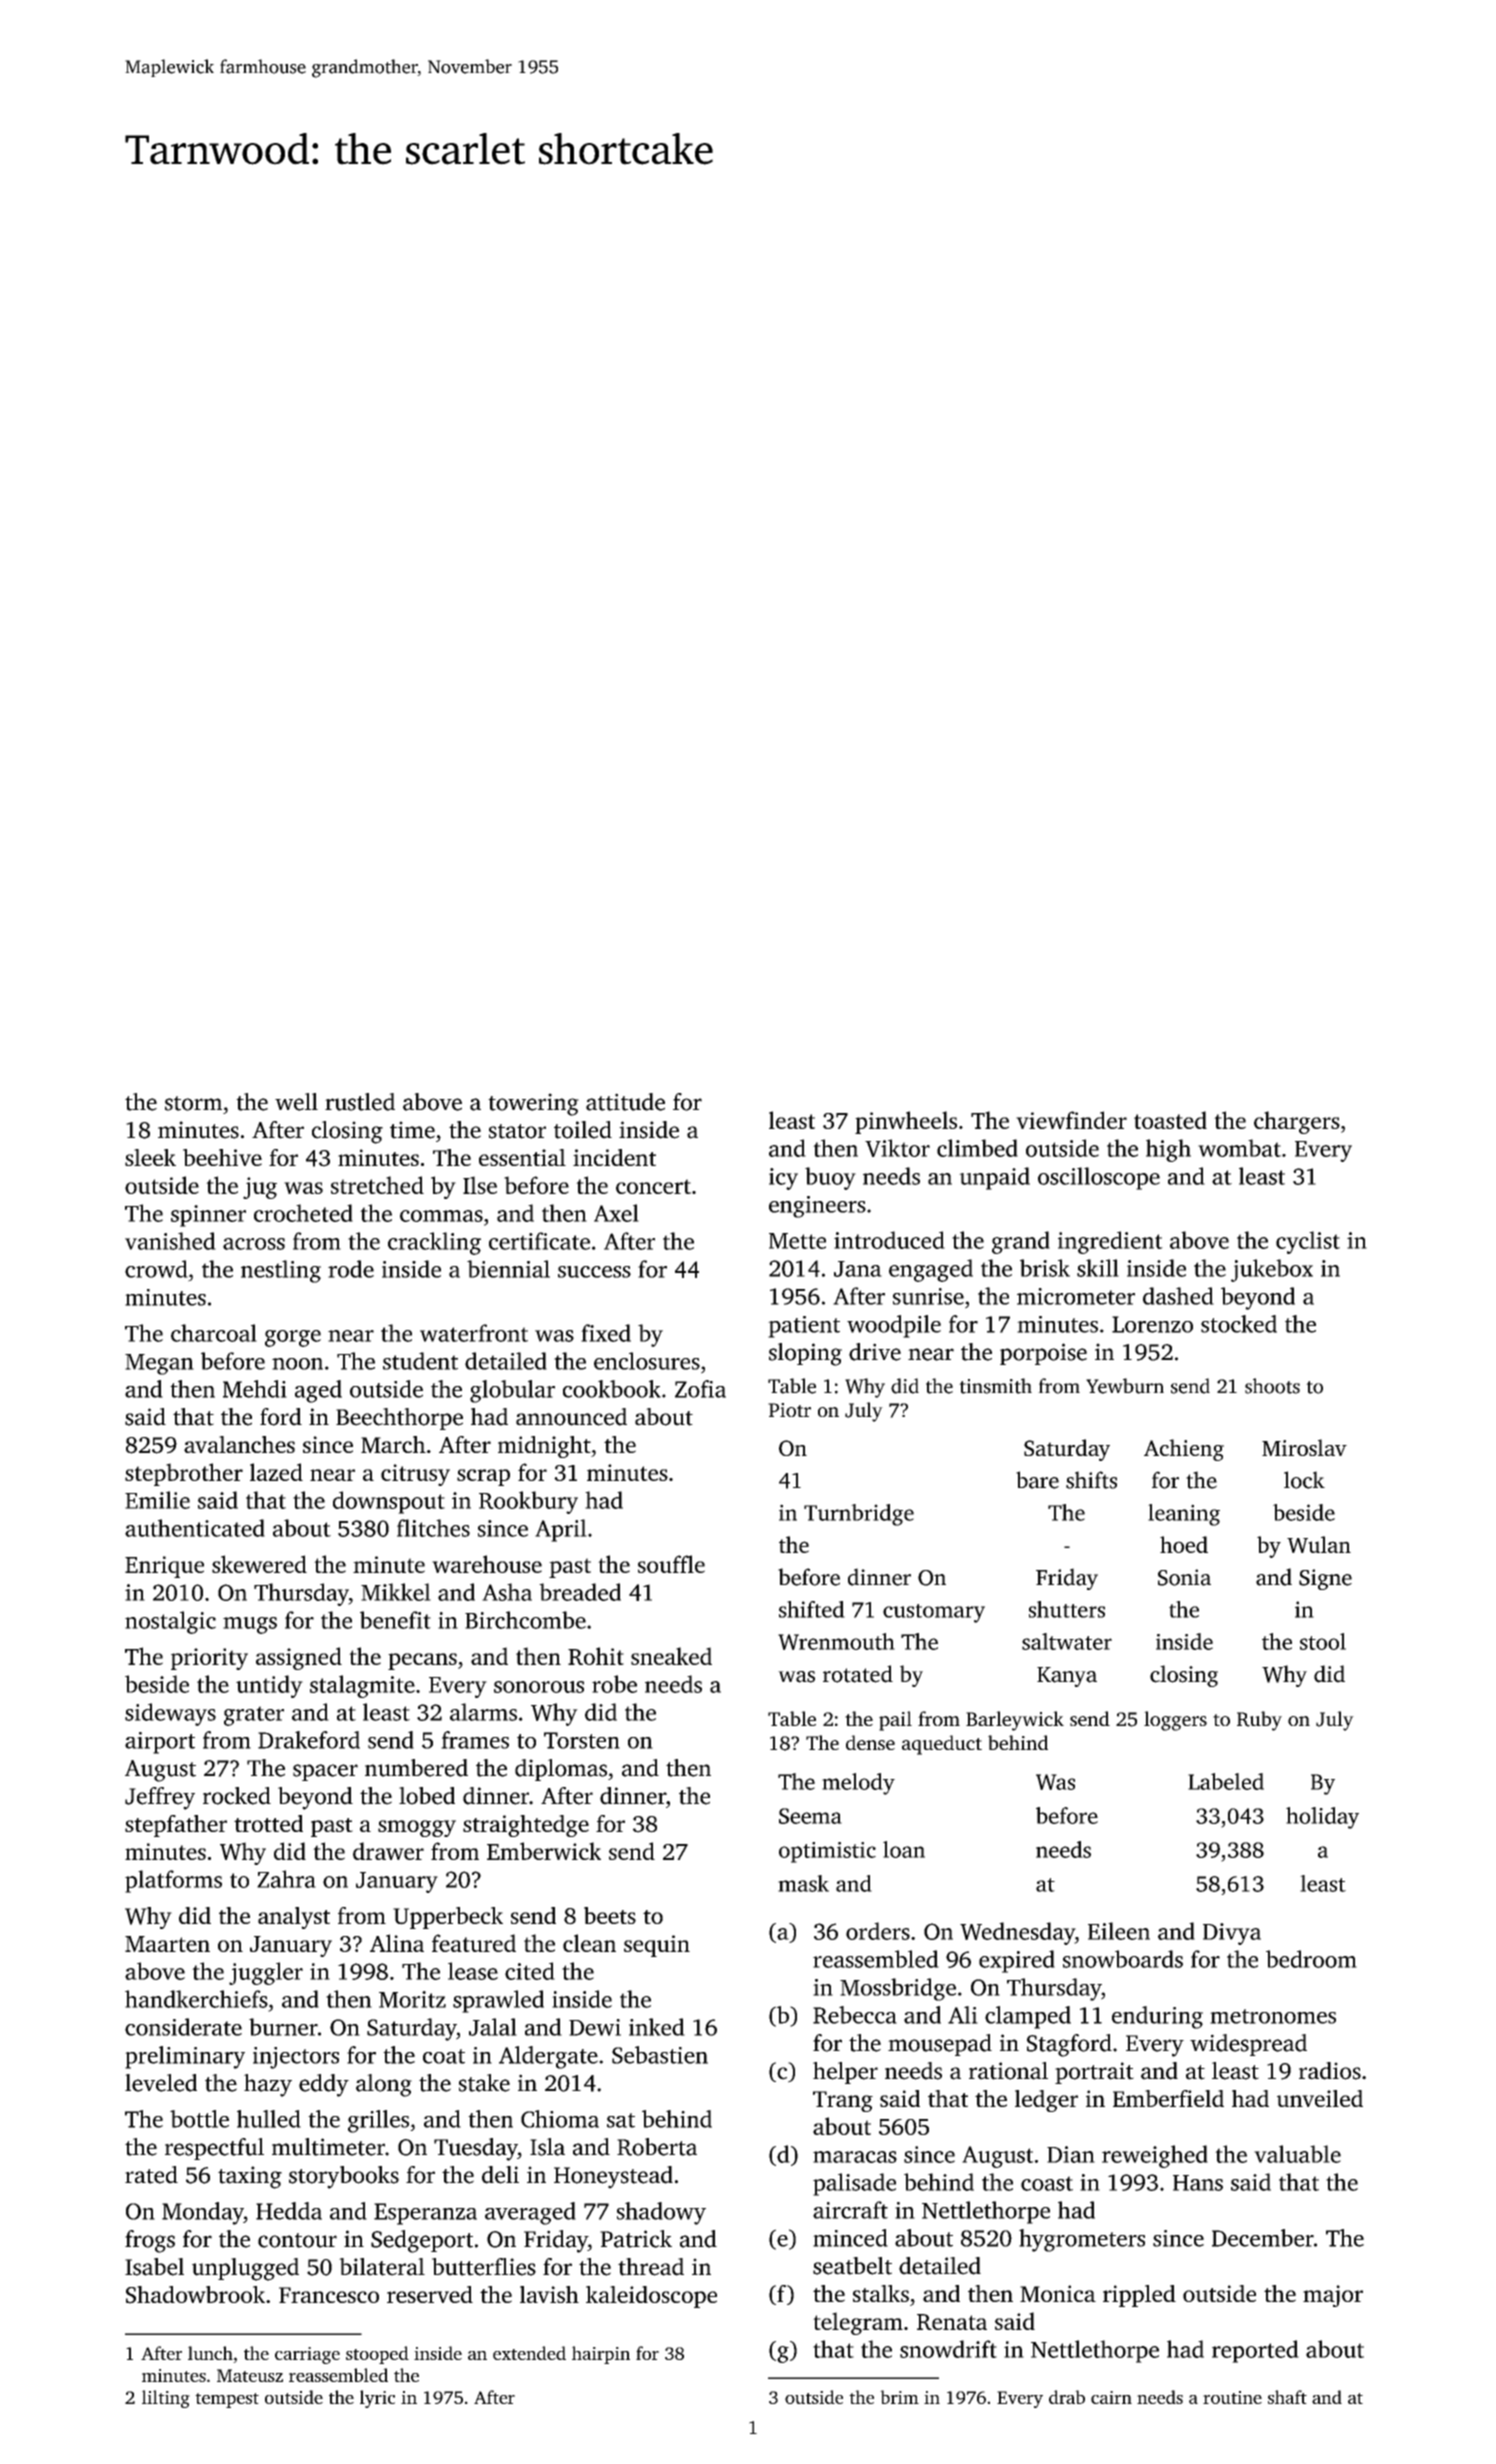  I want to click on analyst, so click(294, 1918).
